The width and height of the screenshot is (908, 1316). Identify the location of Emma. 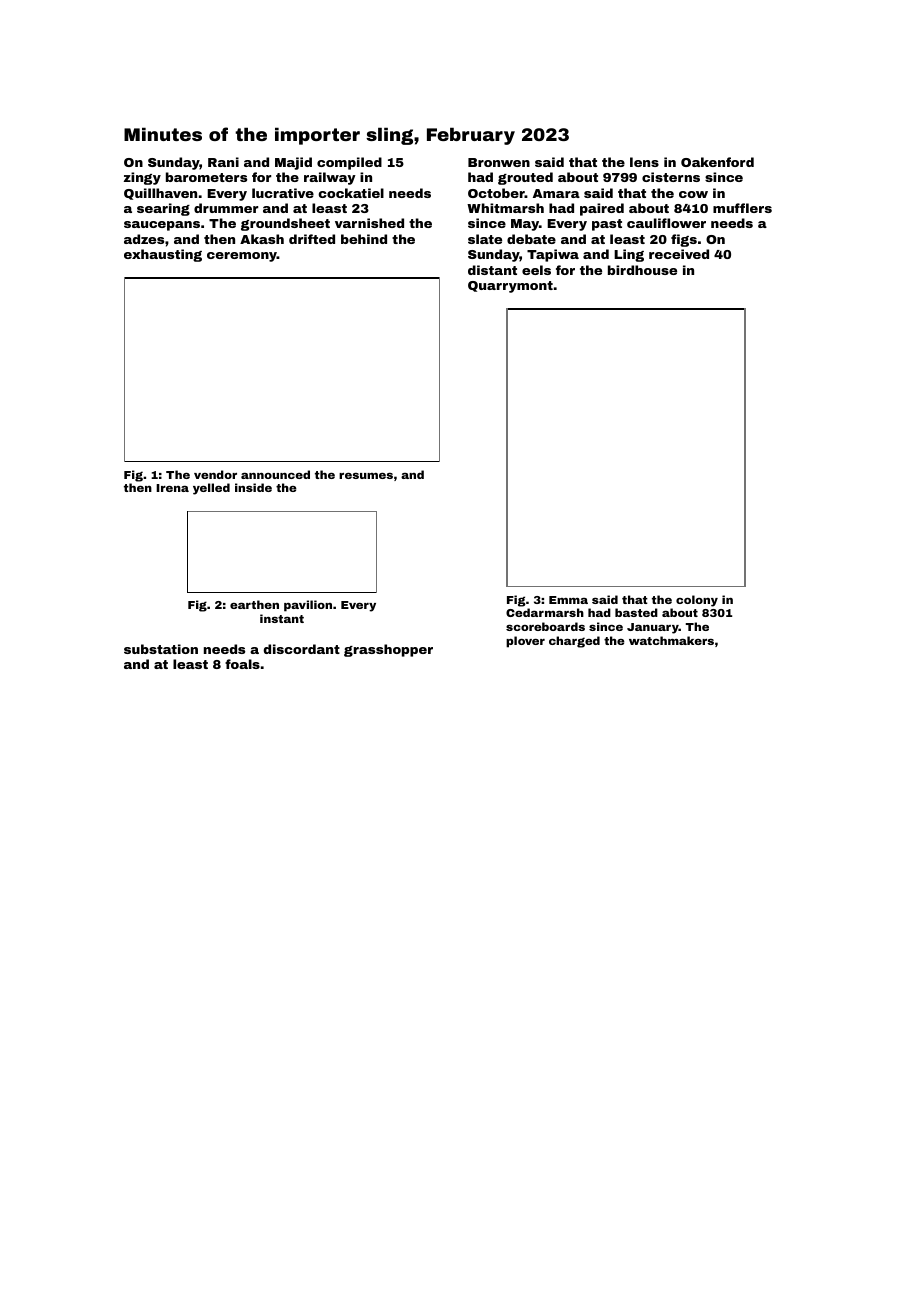
(568, 600).
